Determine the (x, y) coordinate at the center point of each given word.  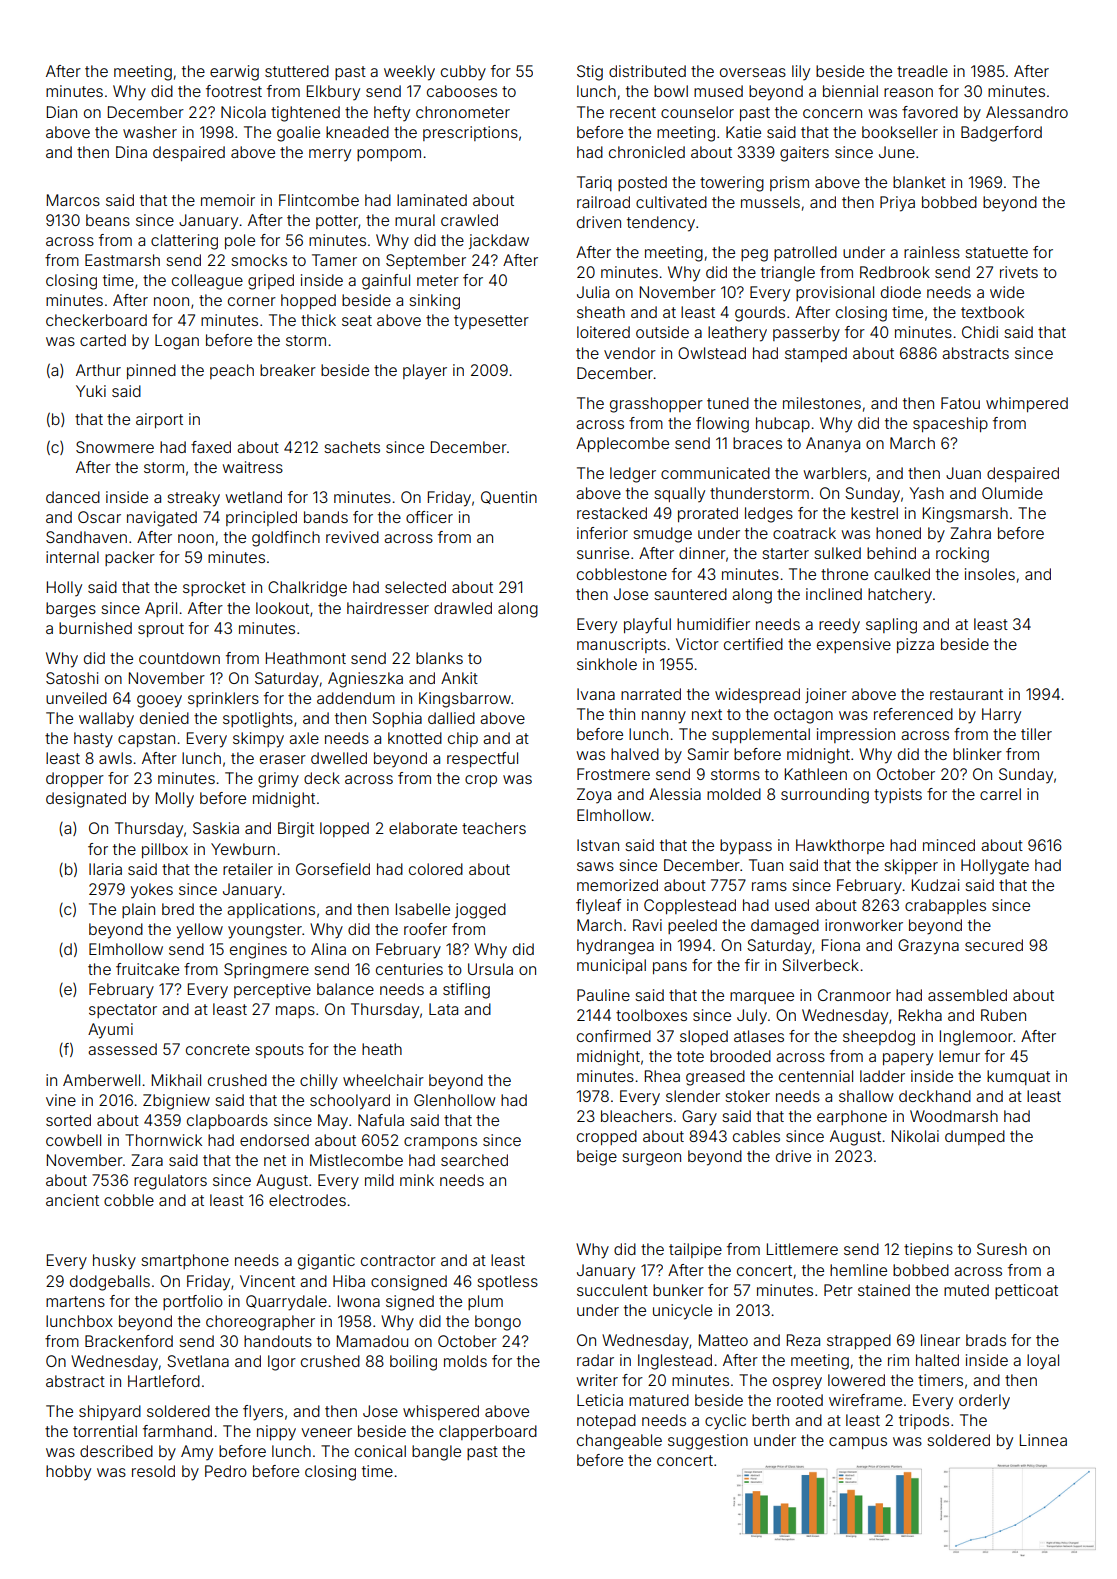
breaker (288, 370)
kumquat (1018, 1077)
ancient (72, 1200)
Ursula (490, 969)
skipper (911, 866)
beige (597, 1158)
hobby (68, 1473)
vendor (630, 353)
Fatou (960, 403)
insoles (990, 574)
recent (633, 112)
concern (832, 113)
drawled (463, 608)
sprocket (214, 588)
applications (271, 910)
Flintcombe (319, 200)
